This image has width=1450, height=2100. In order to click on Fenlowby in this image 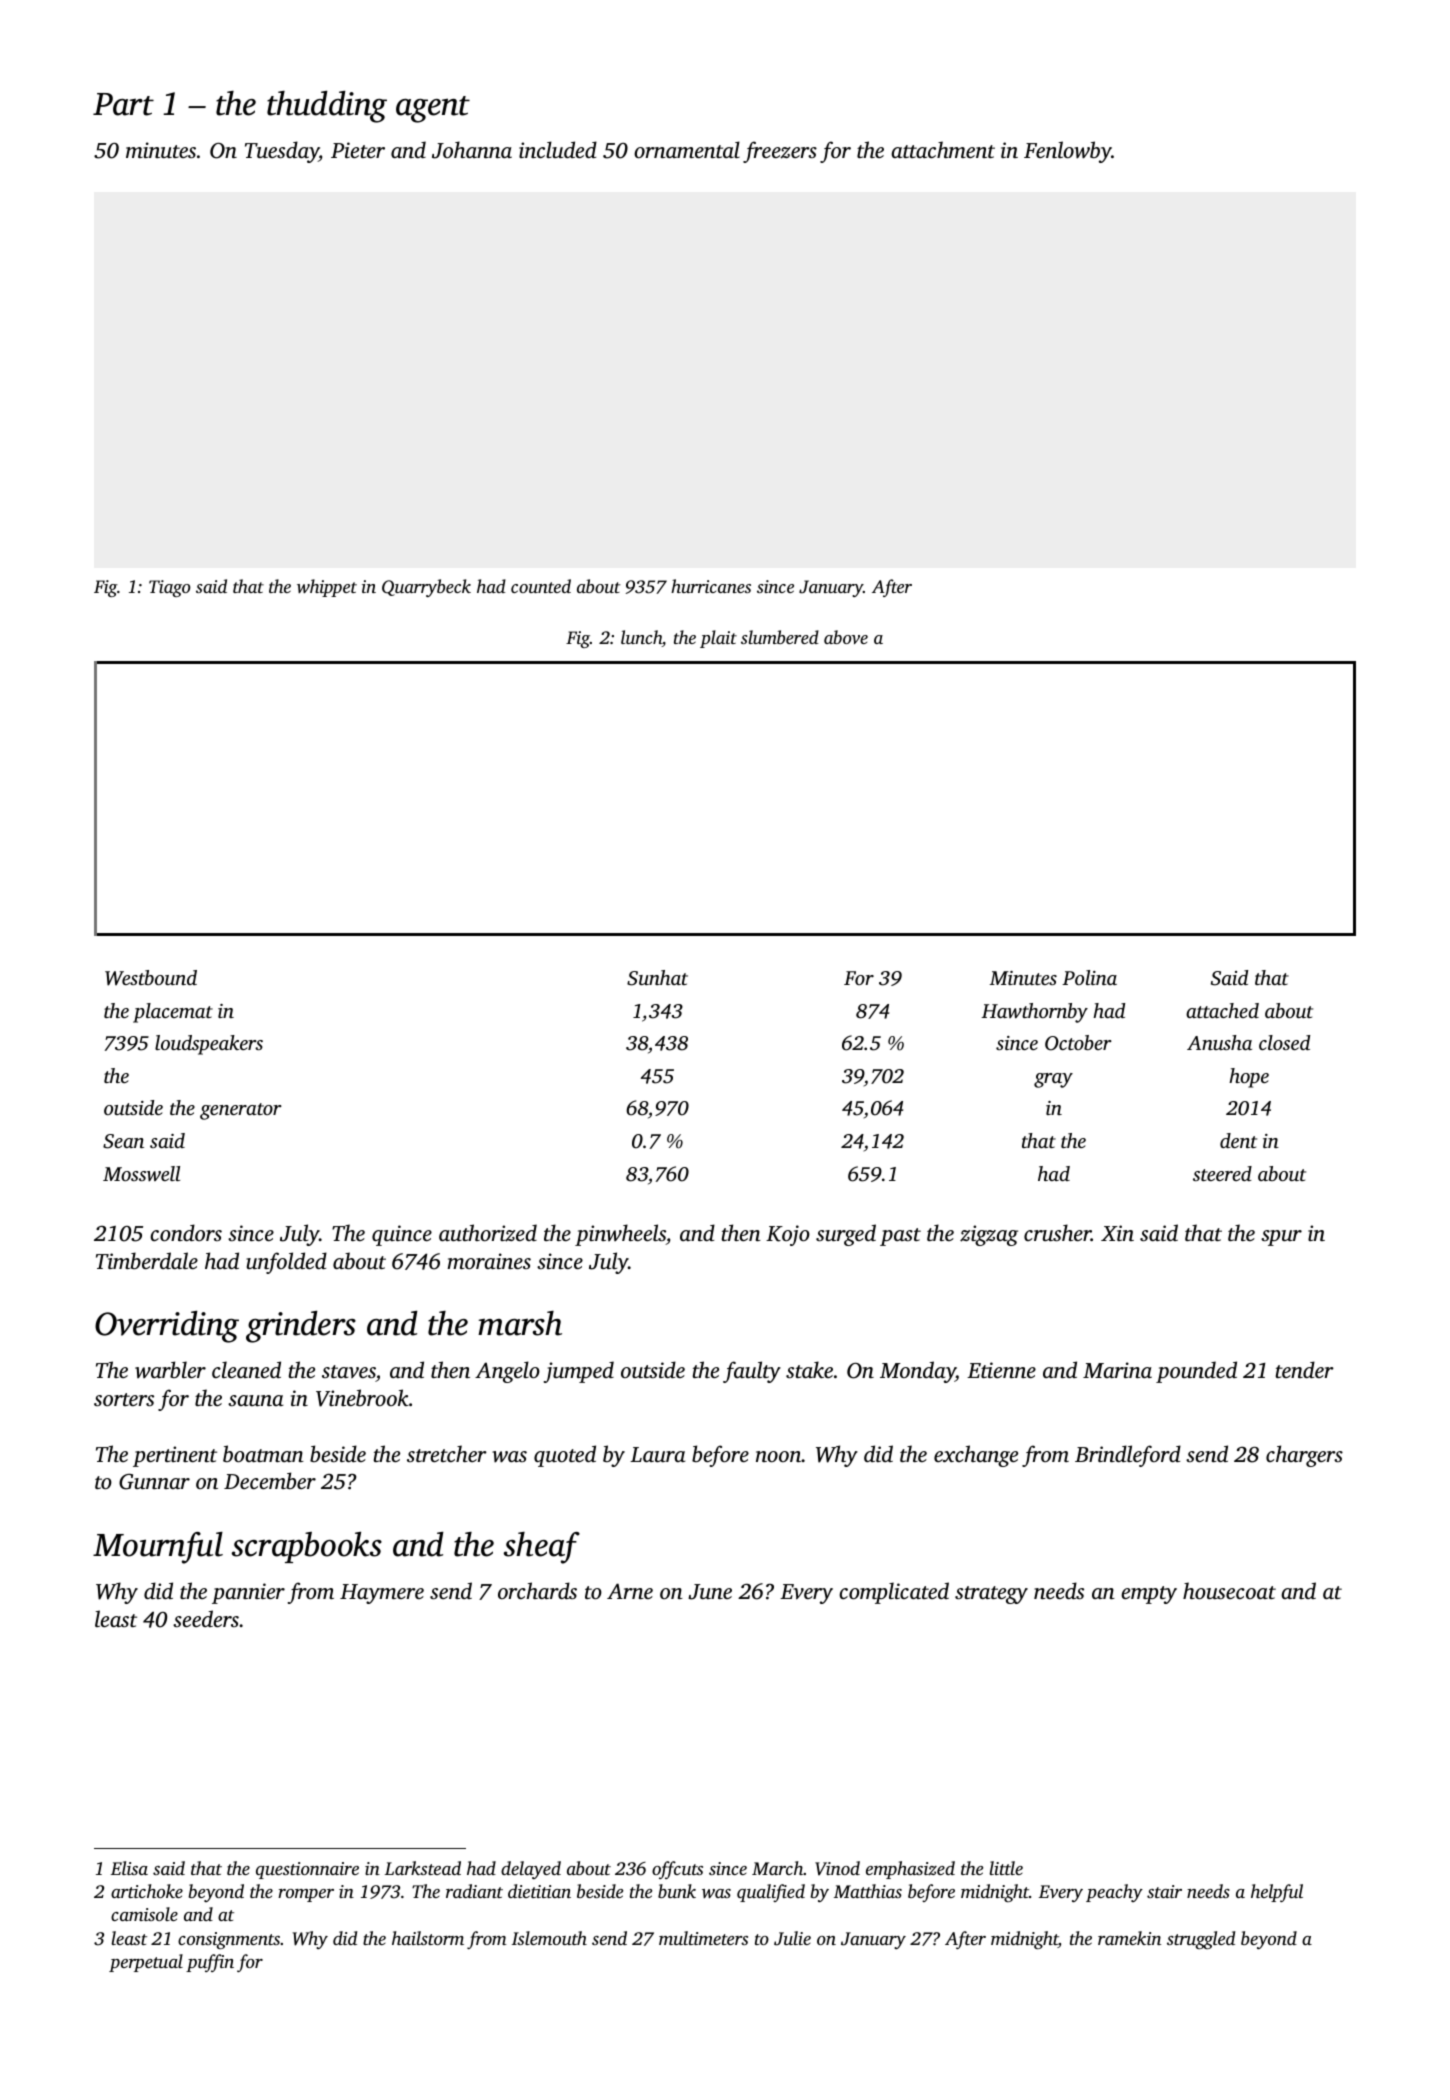, I will do `click(1068, 152)`.
